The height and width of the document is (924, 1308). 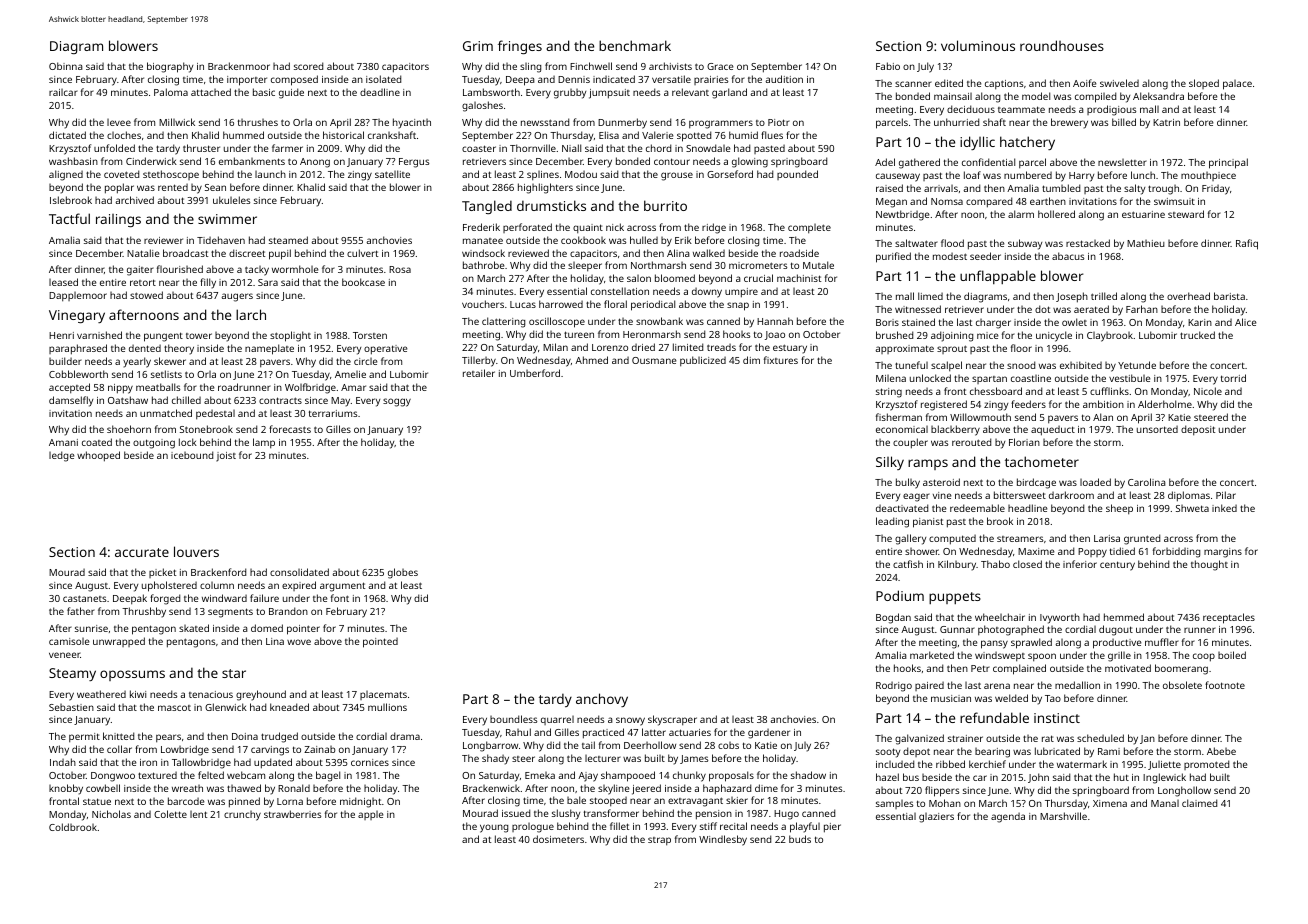 What do you see at coordinates (1198, 430) in the document?
I see `deposit` at bounding box center [1198, 430].
